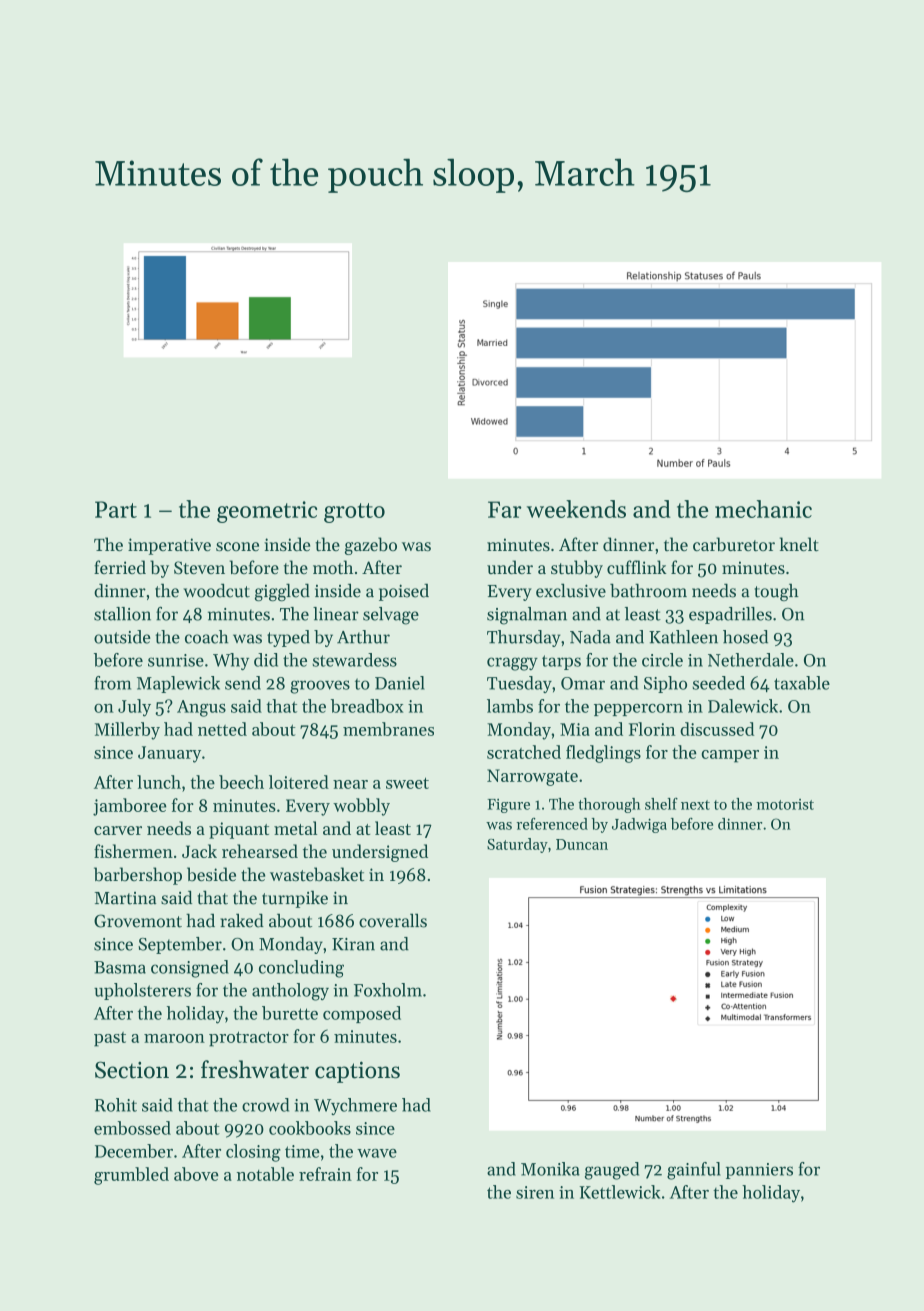  Describe the element at coordinates (120, 567) in the screenshot. I see `ferried` at that location.
